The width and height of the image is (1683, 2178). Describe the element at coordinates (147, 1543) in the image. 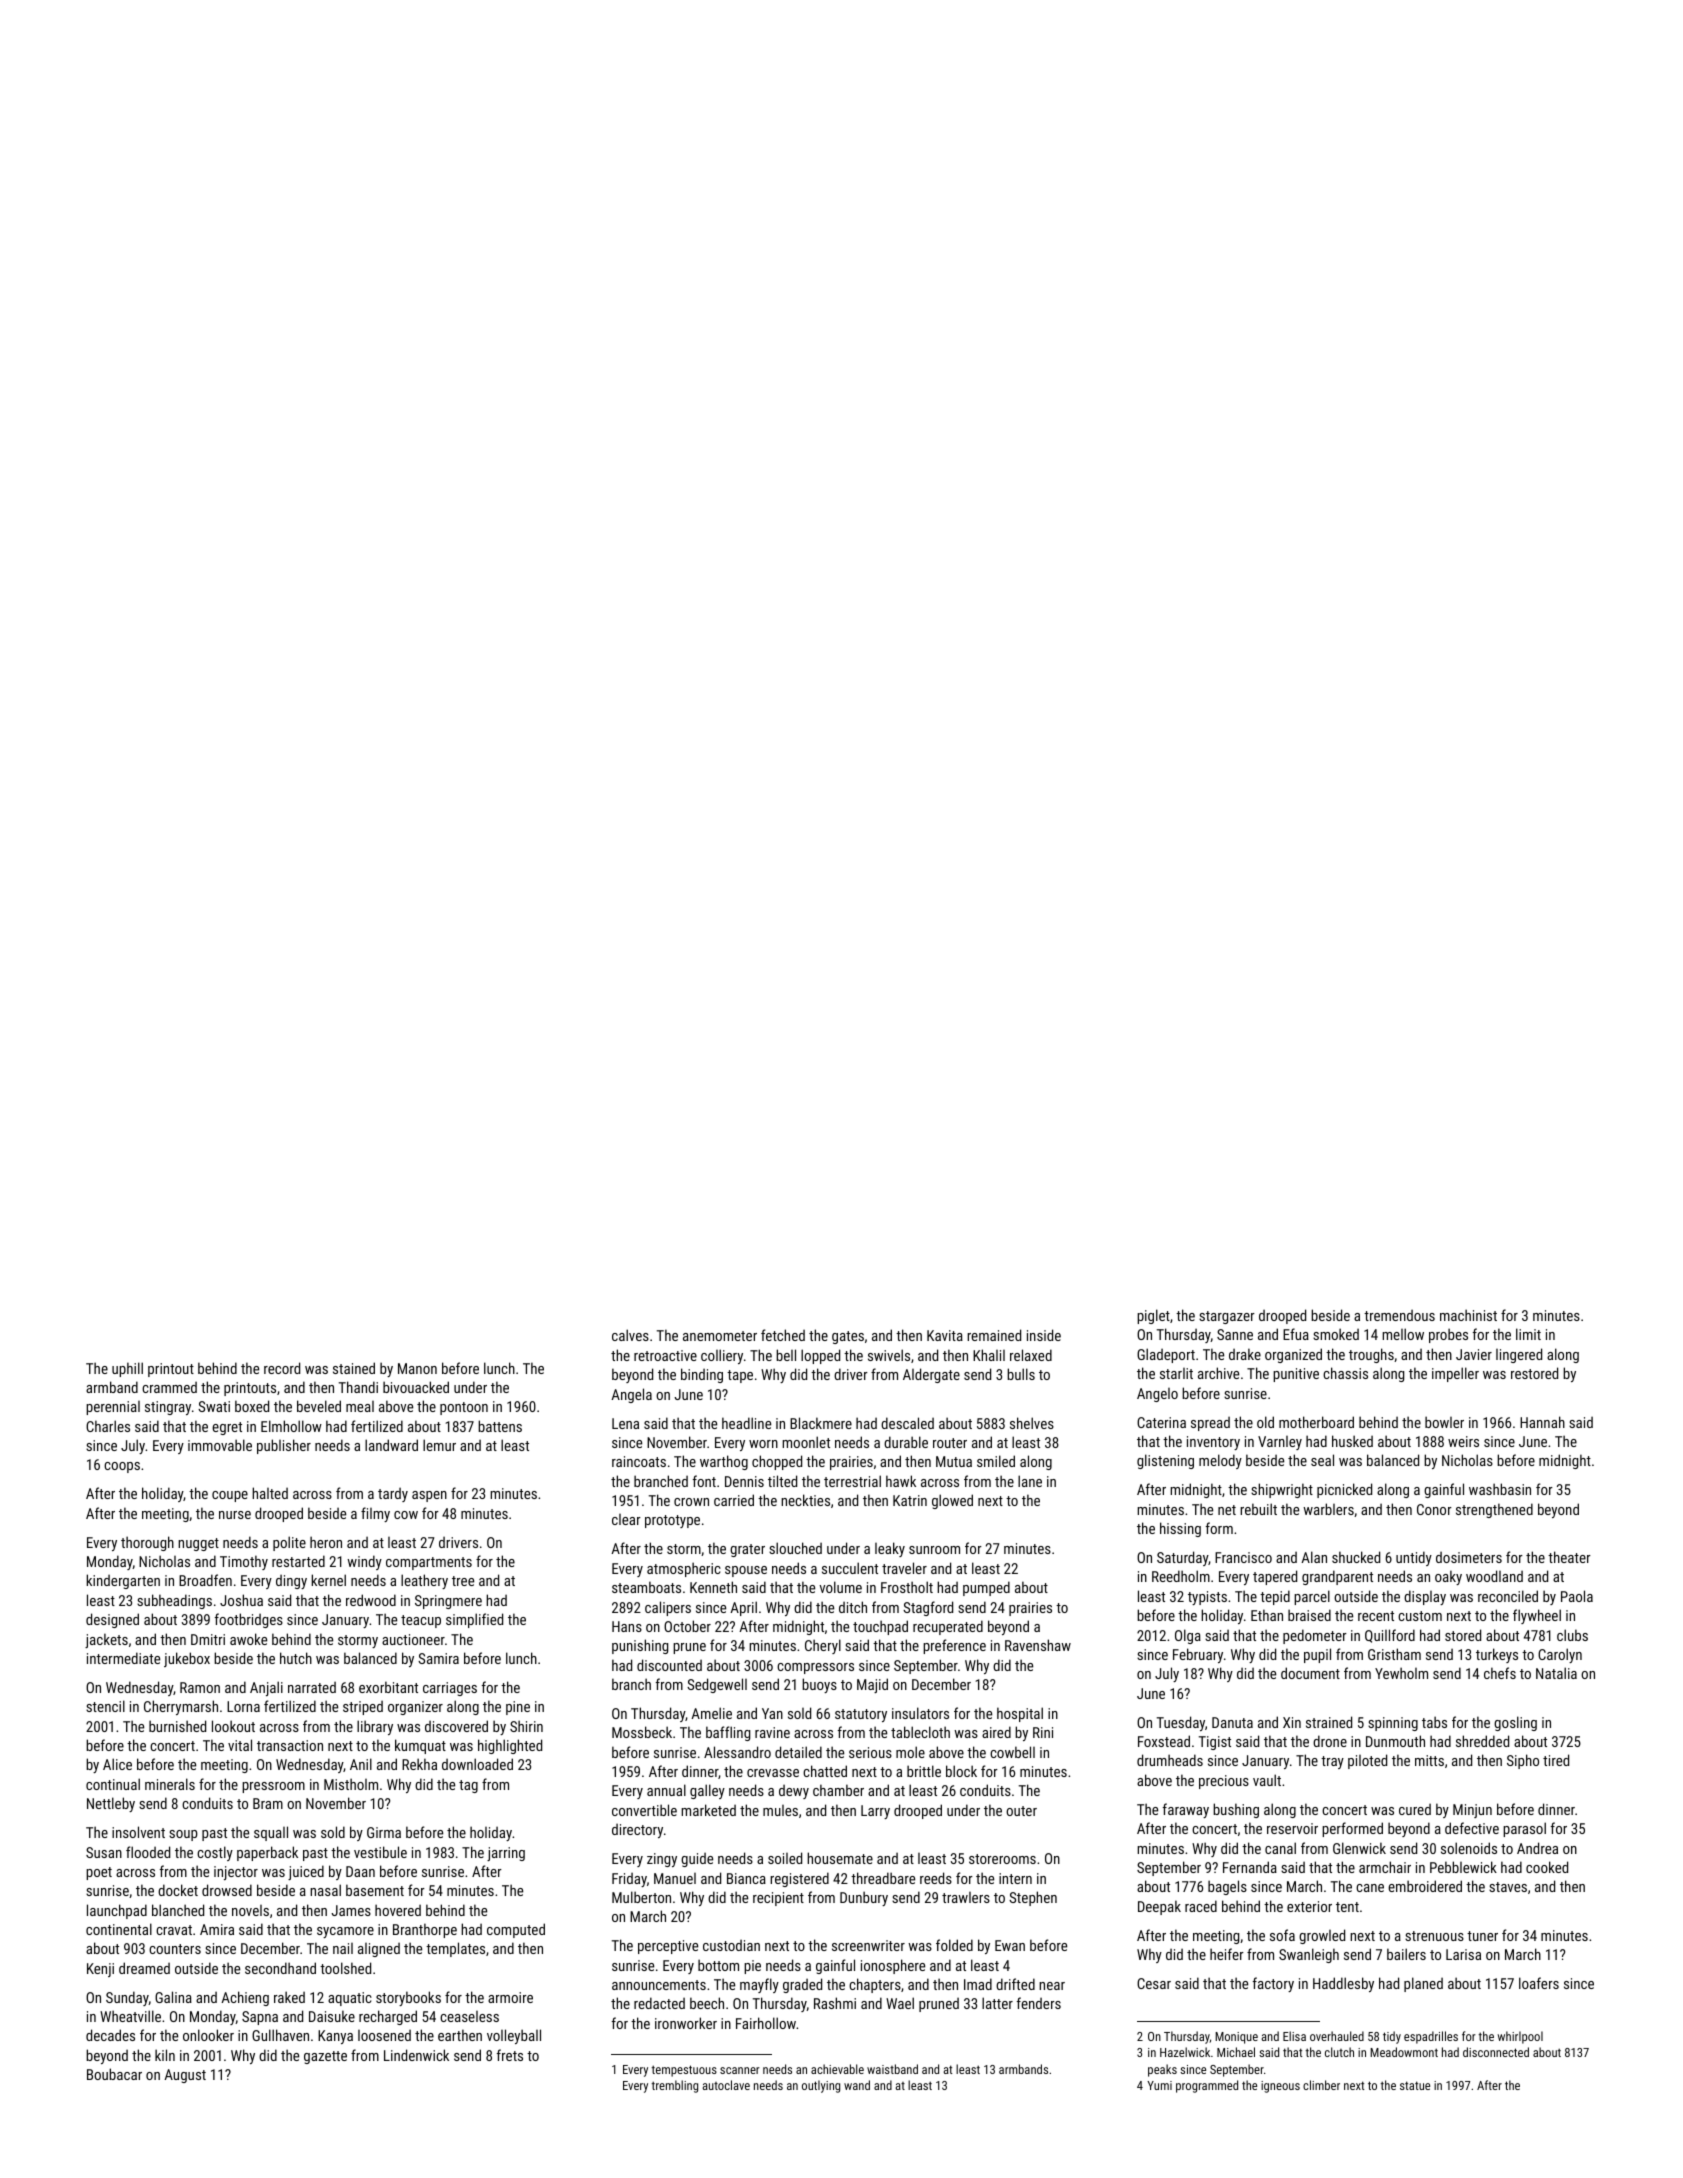

I see `thorough` at that location.
